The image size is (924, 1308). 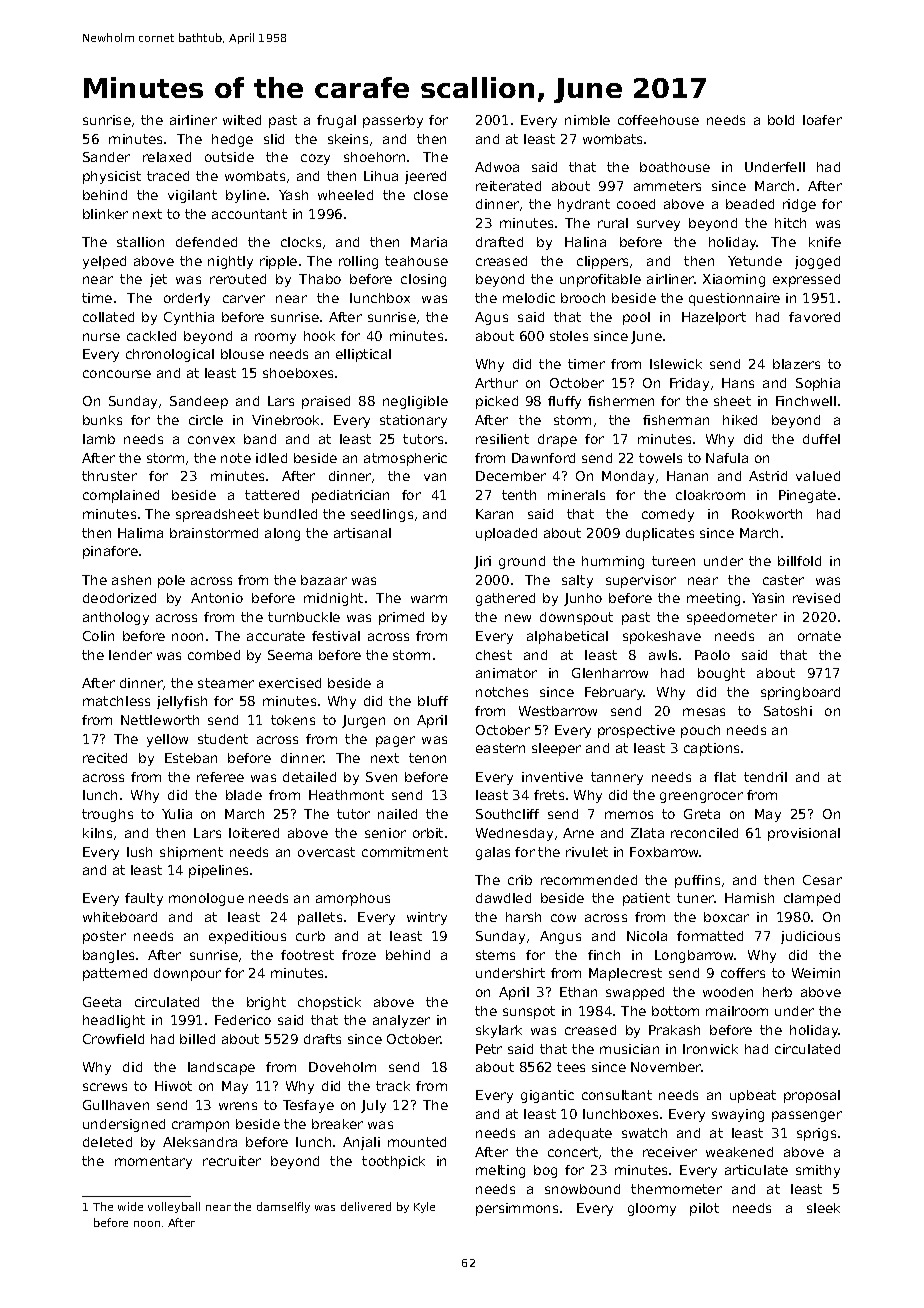 I want to click on coffeehouse, so click(x=658, y=120).
